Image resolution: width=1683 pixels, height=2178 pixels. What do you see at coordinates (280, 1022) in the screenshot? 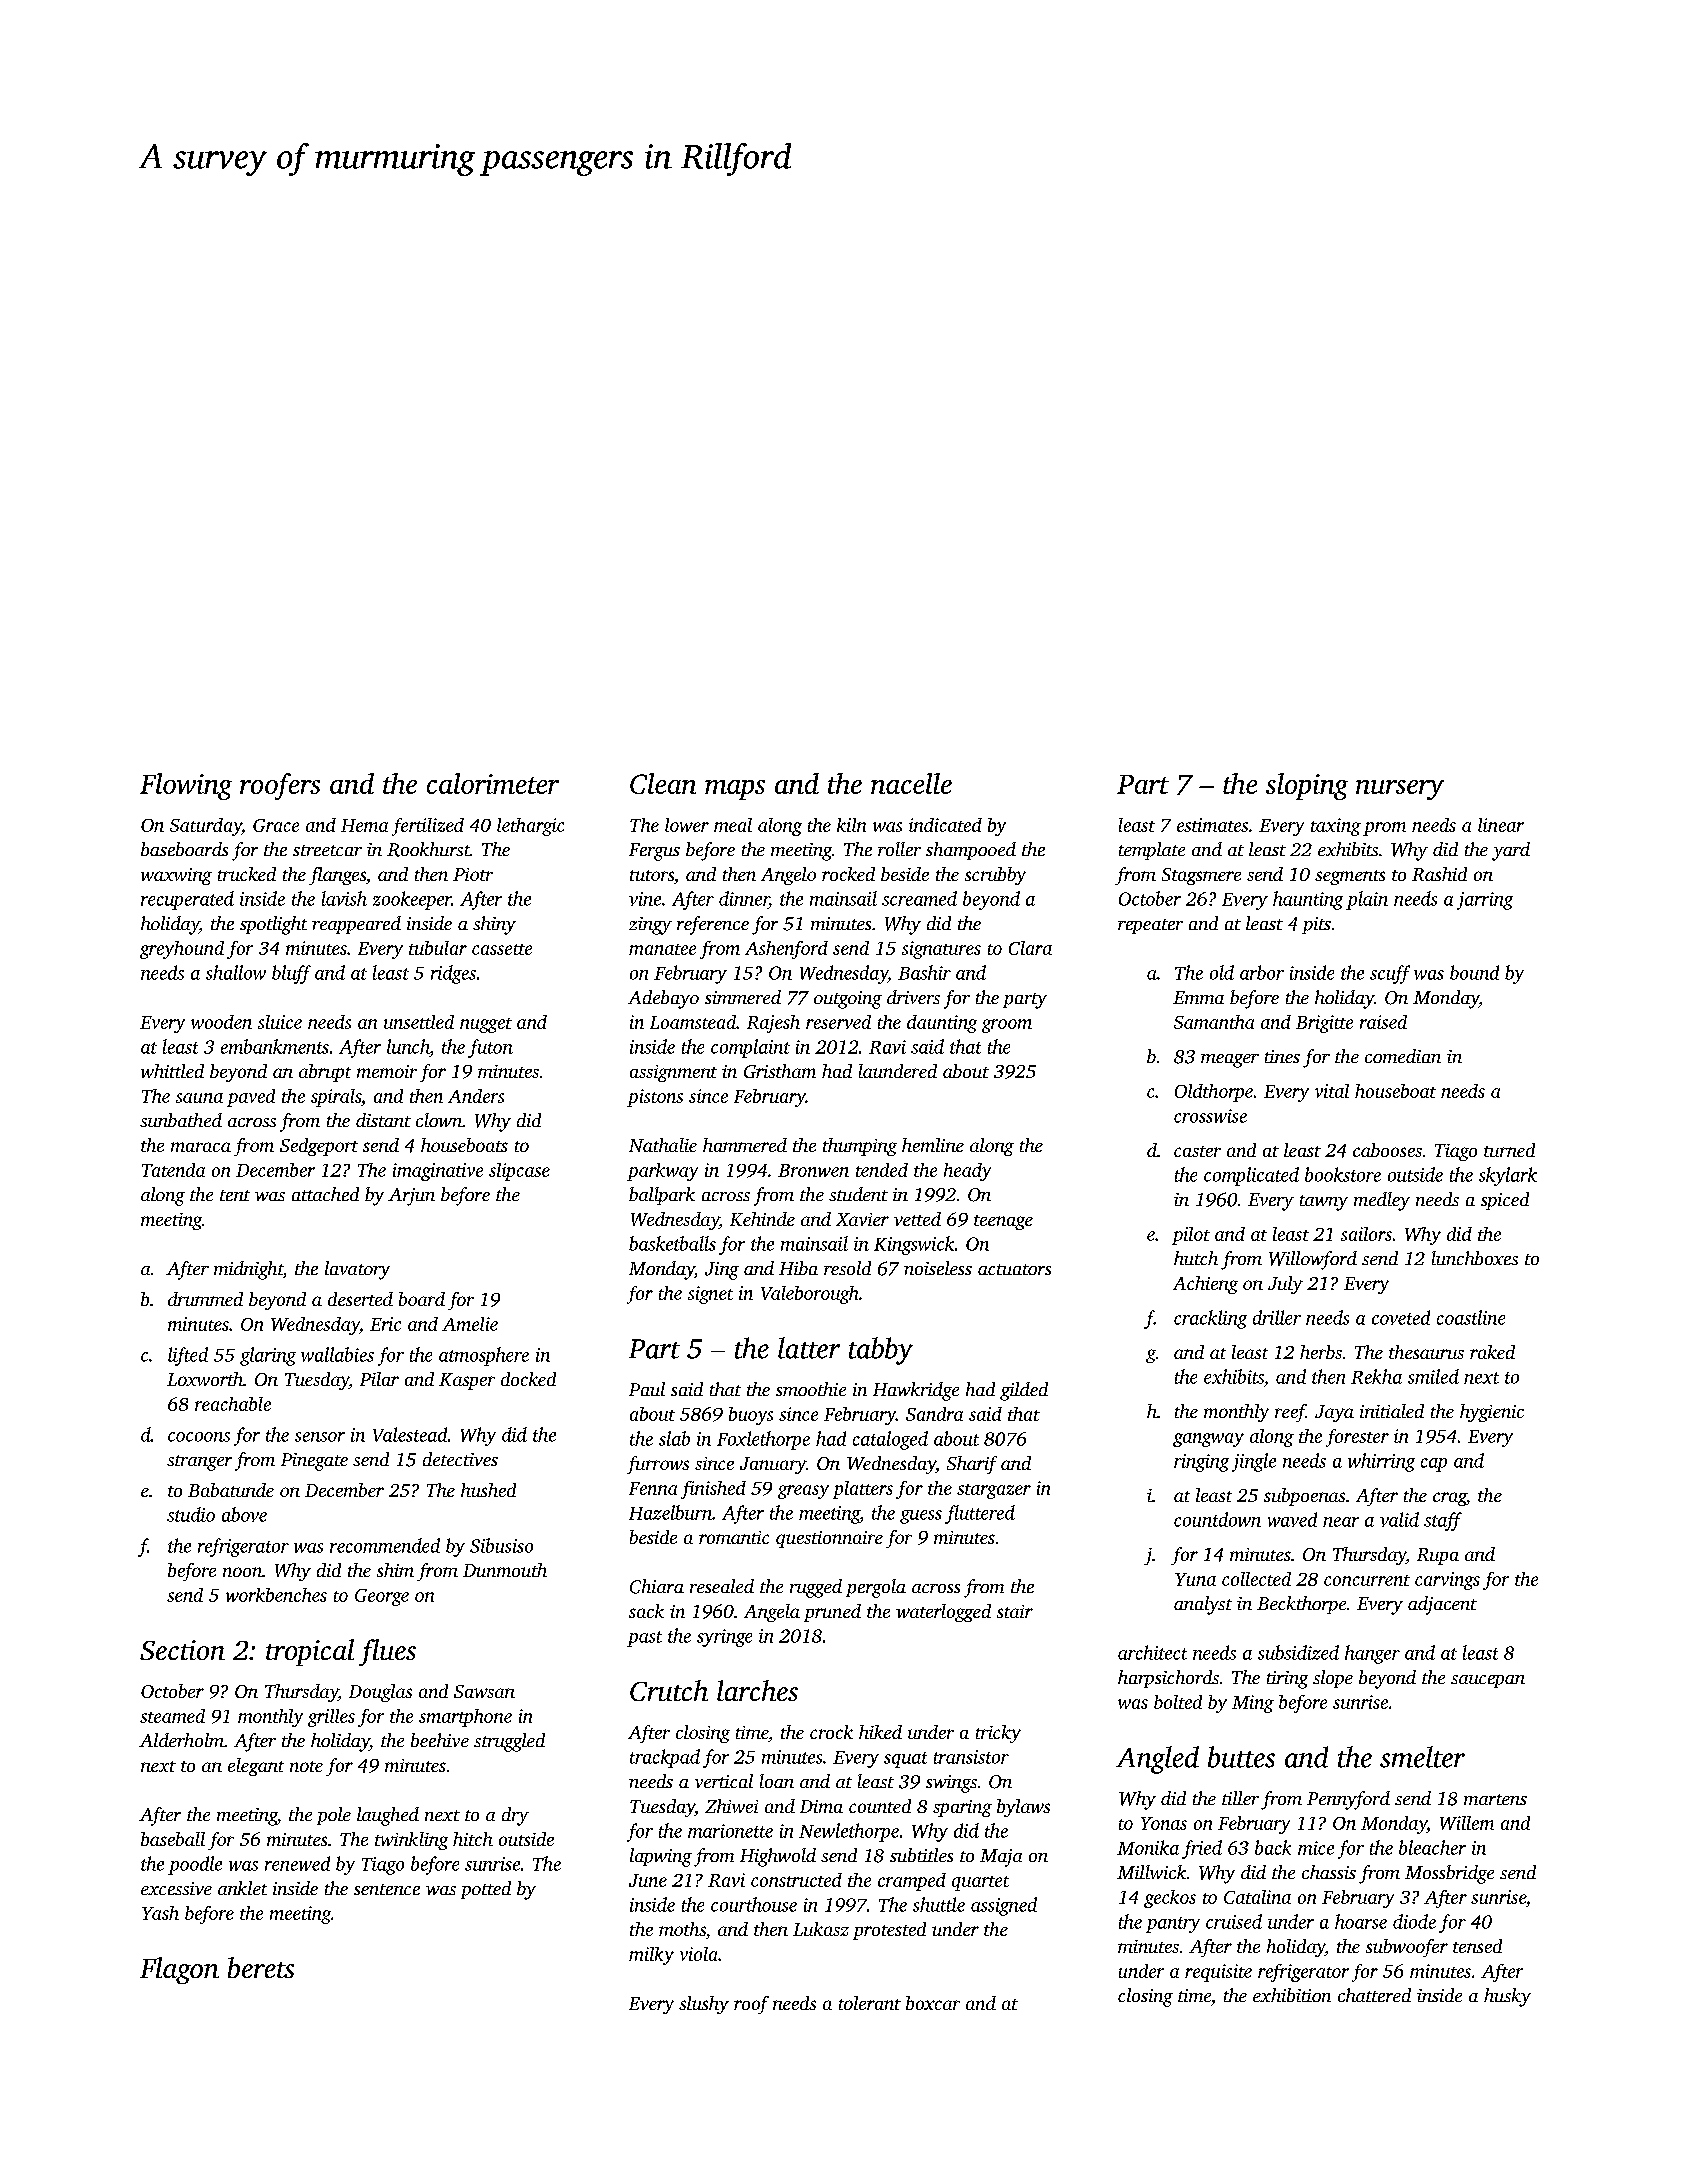
I see `sluice` at bounding box center [280, 1022].
